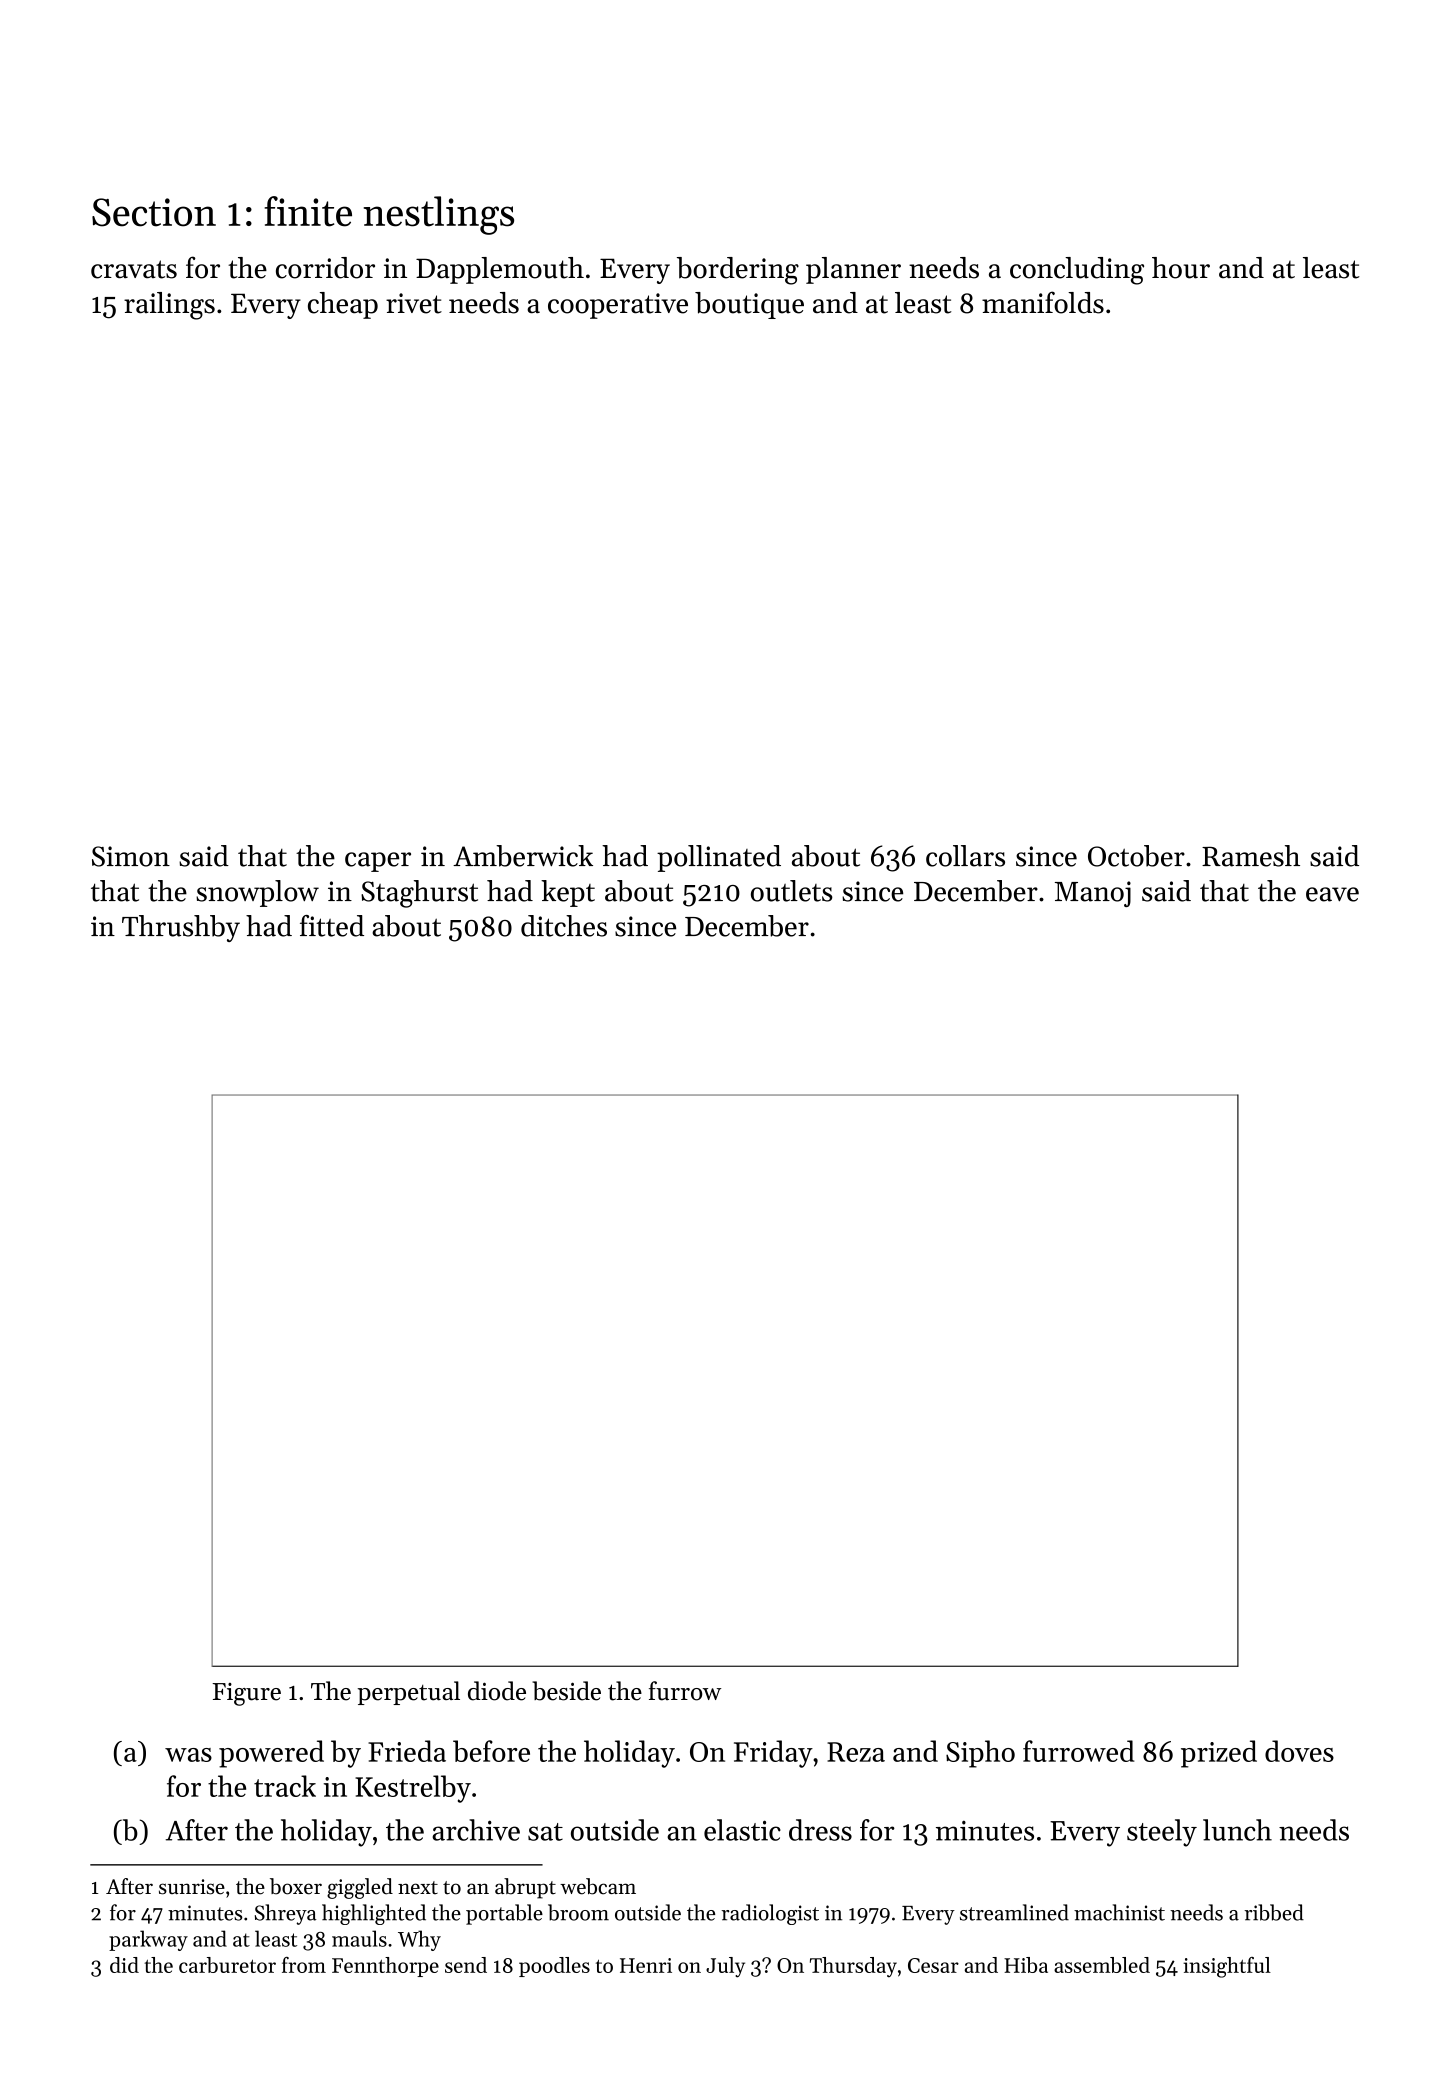 This document has height=2100, width=1450. I want to click on ditches, so click(564, 926).
